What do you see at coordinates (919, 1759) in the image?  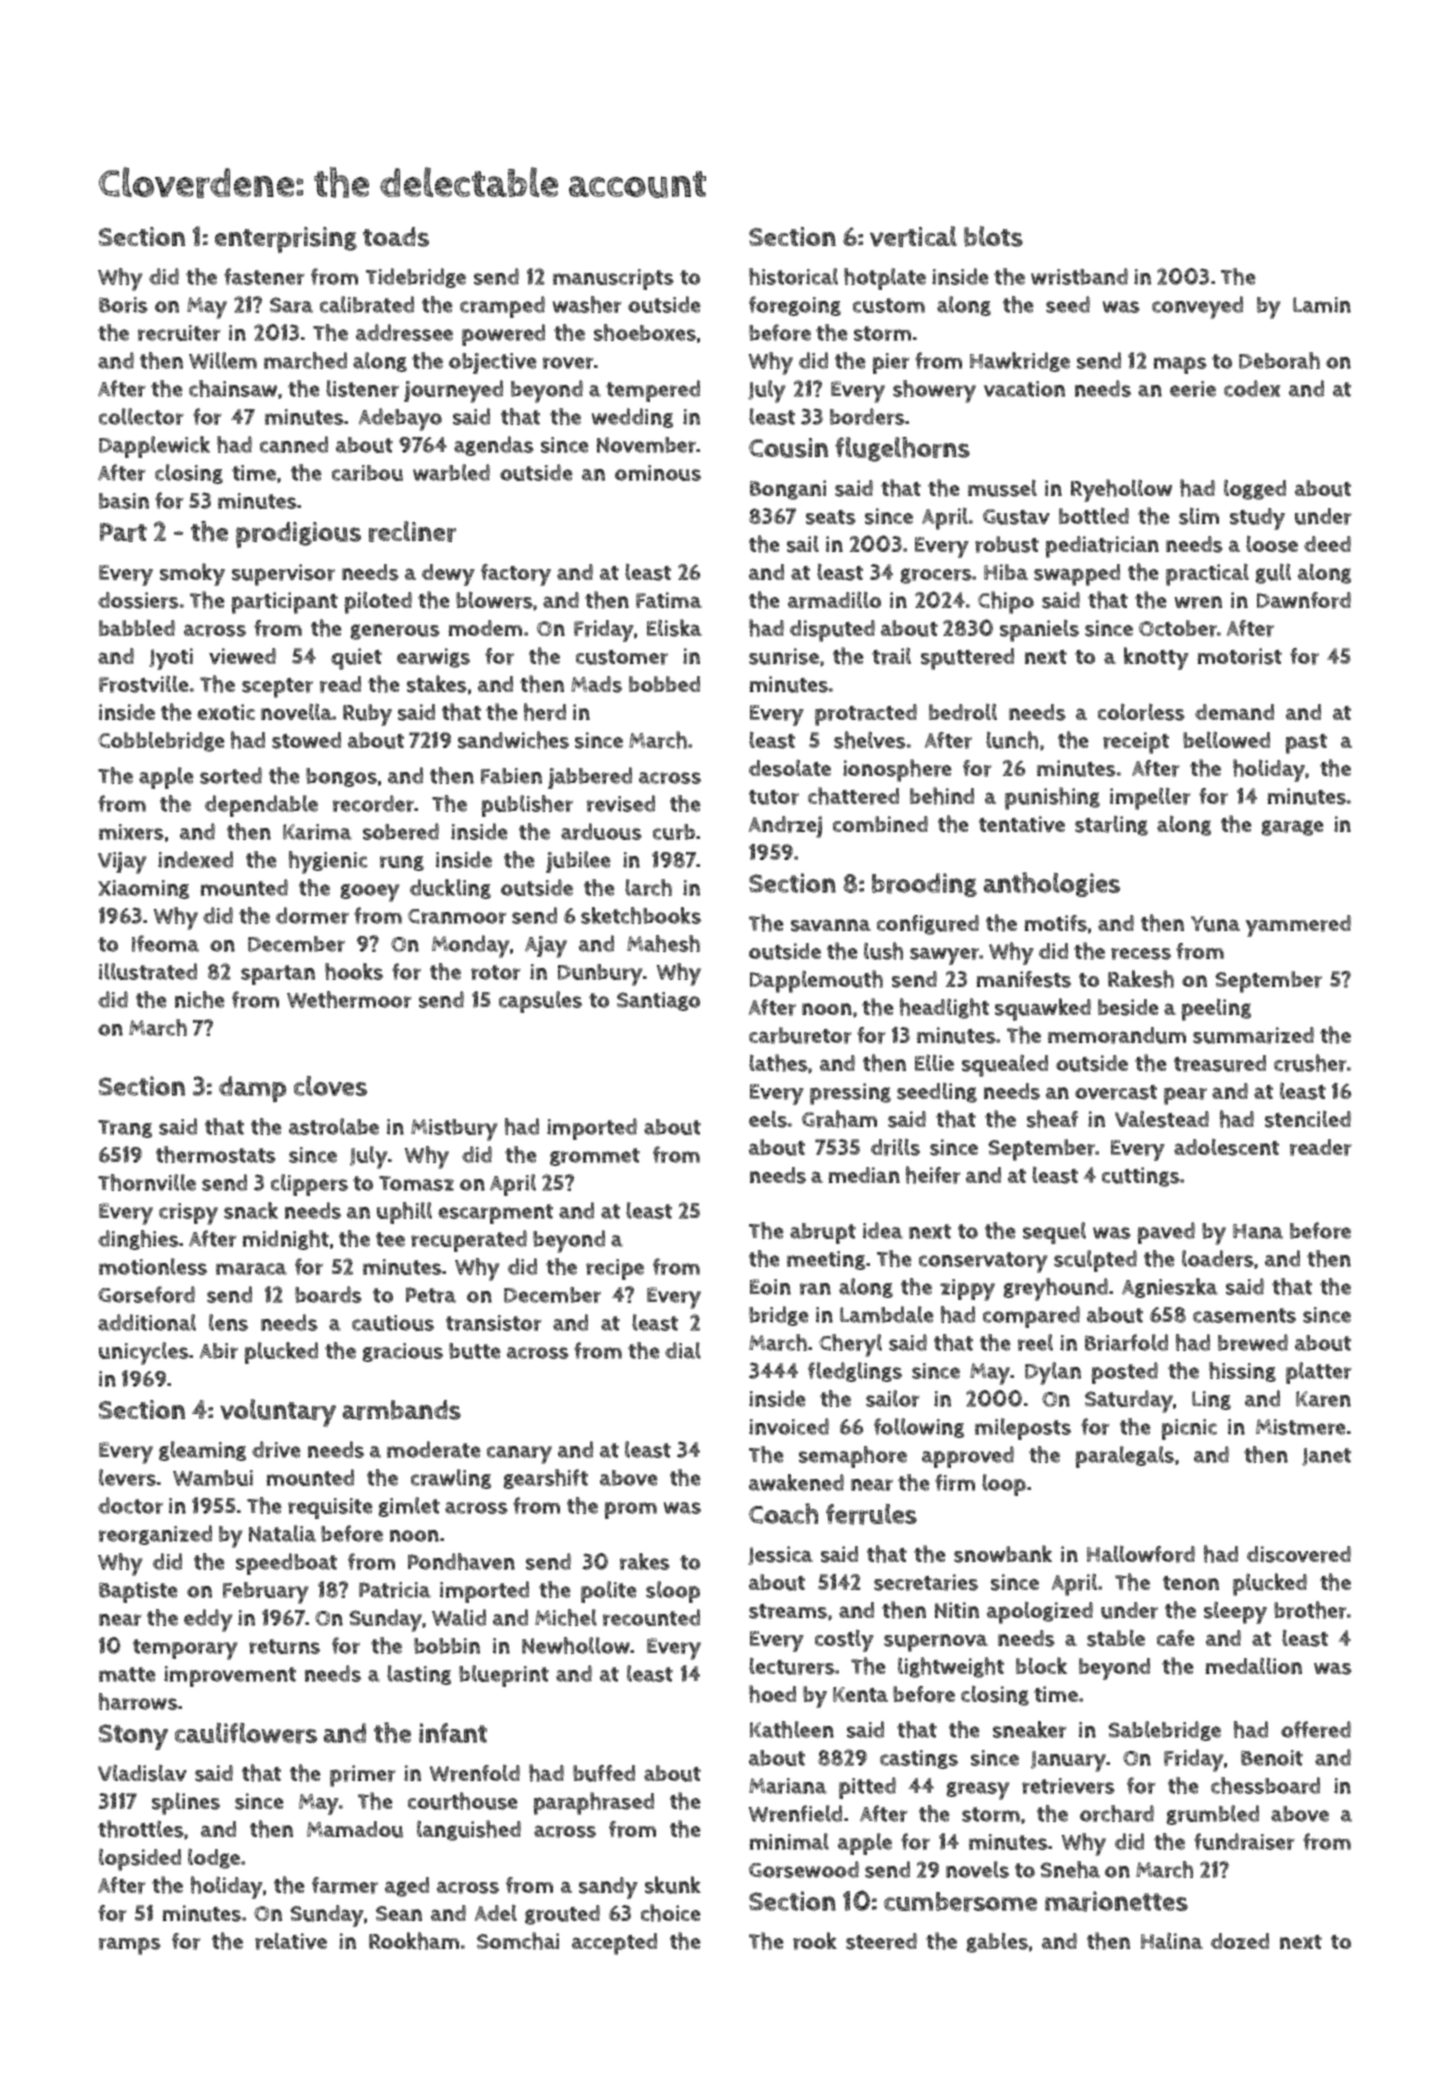 I see `castings` at bounding box center [919, 1759].
